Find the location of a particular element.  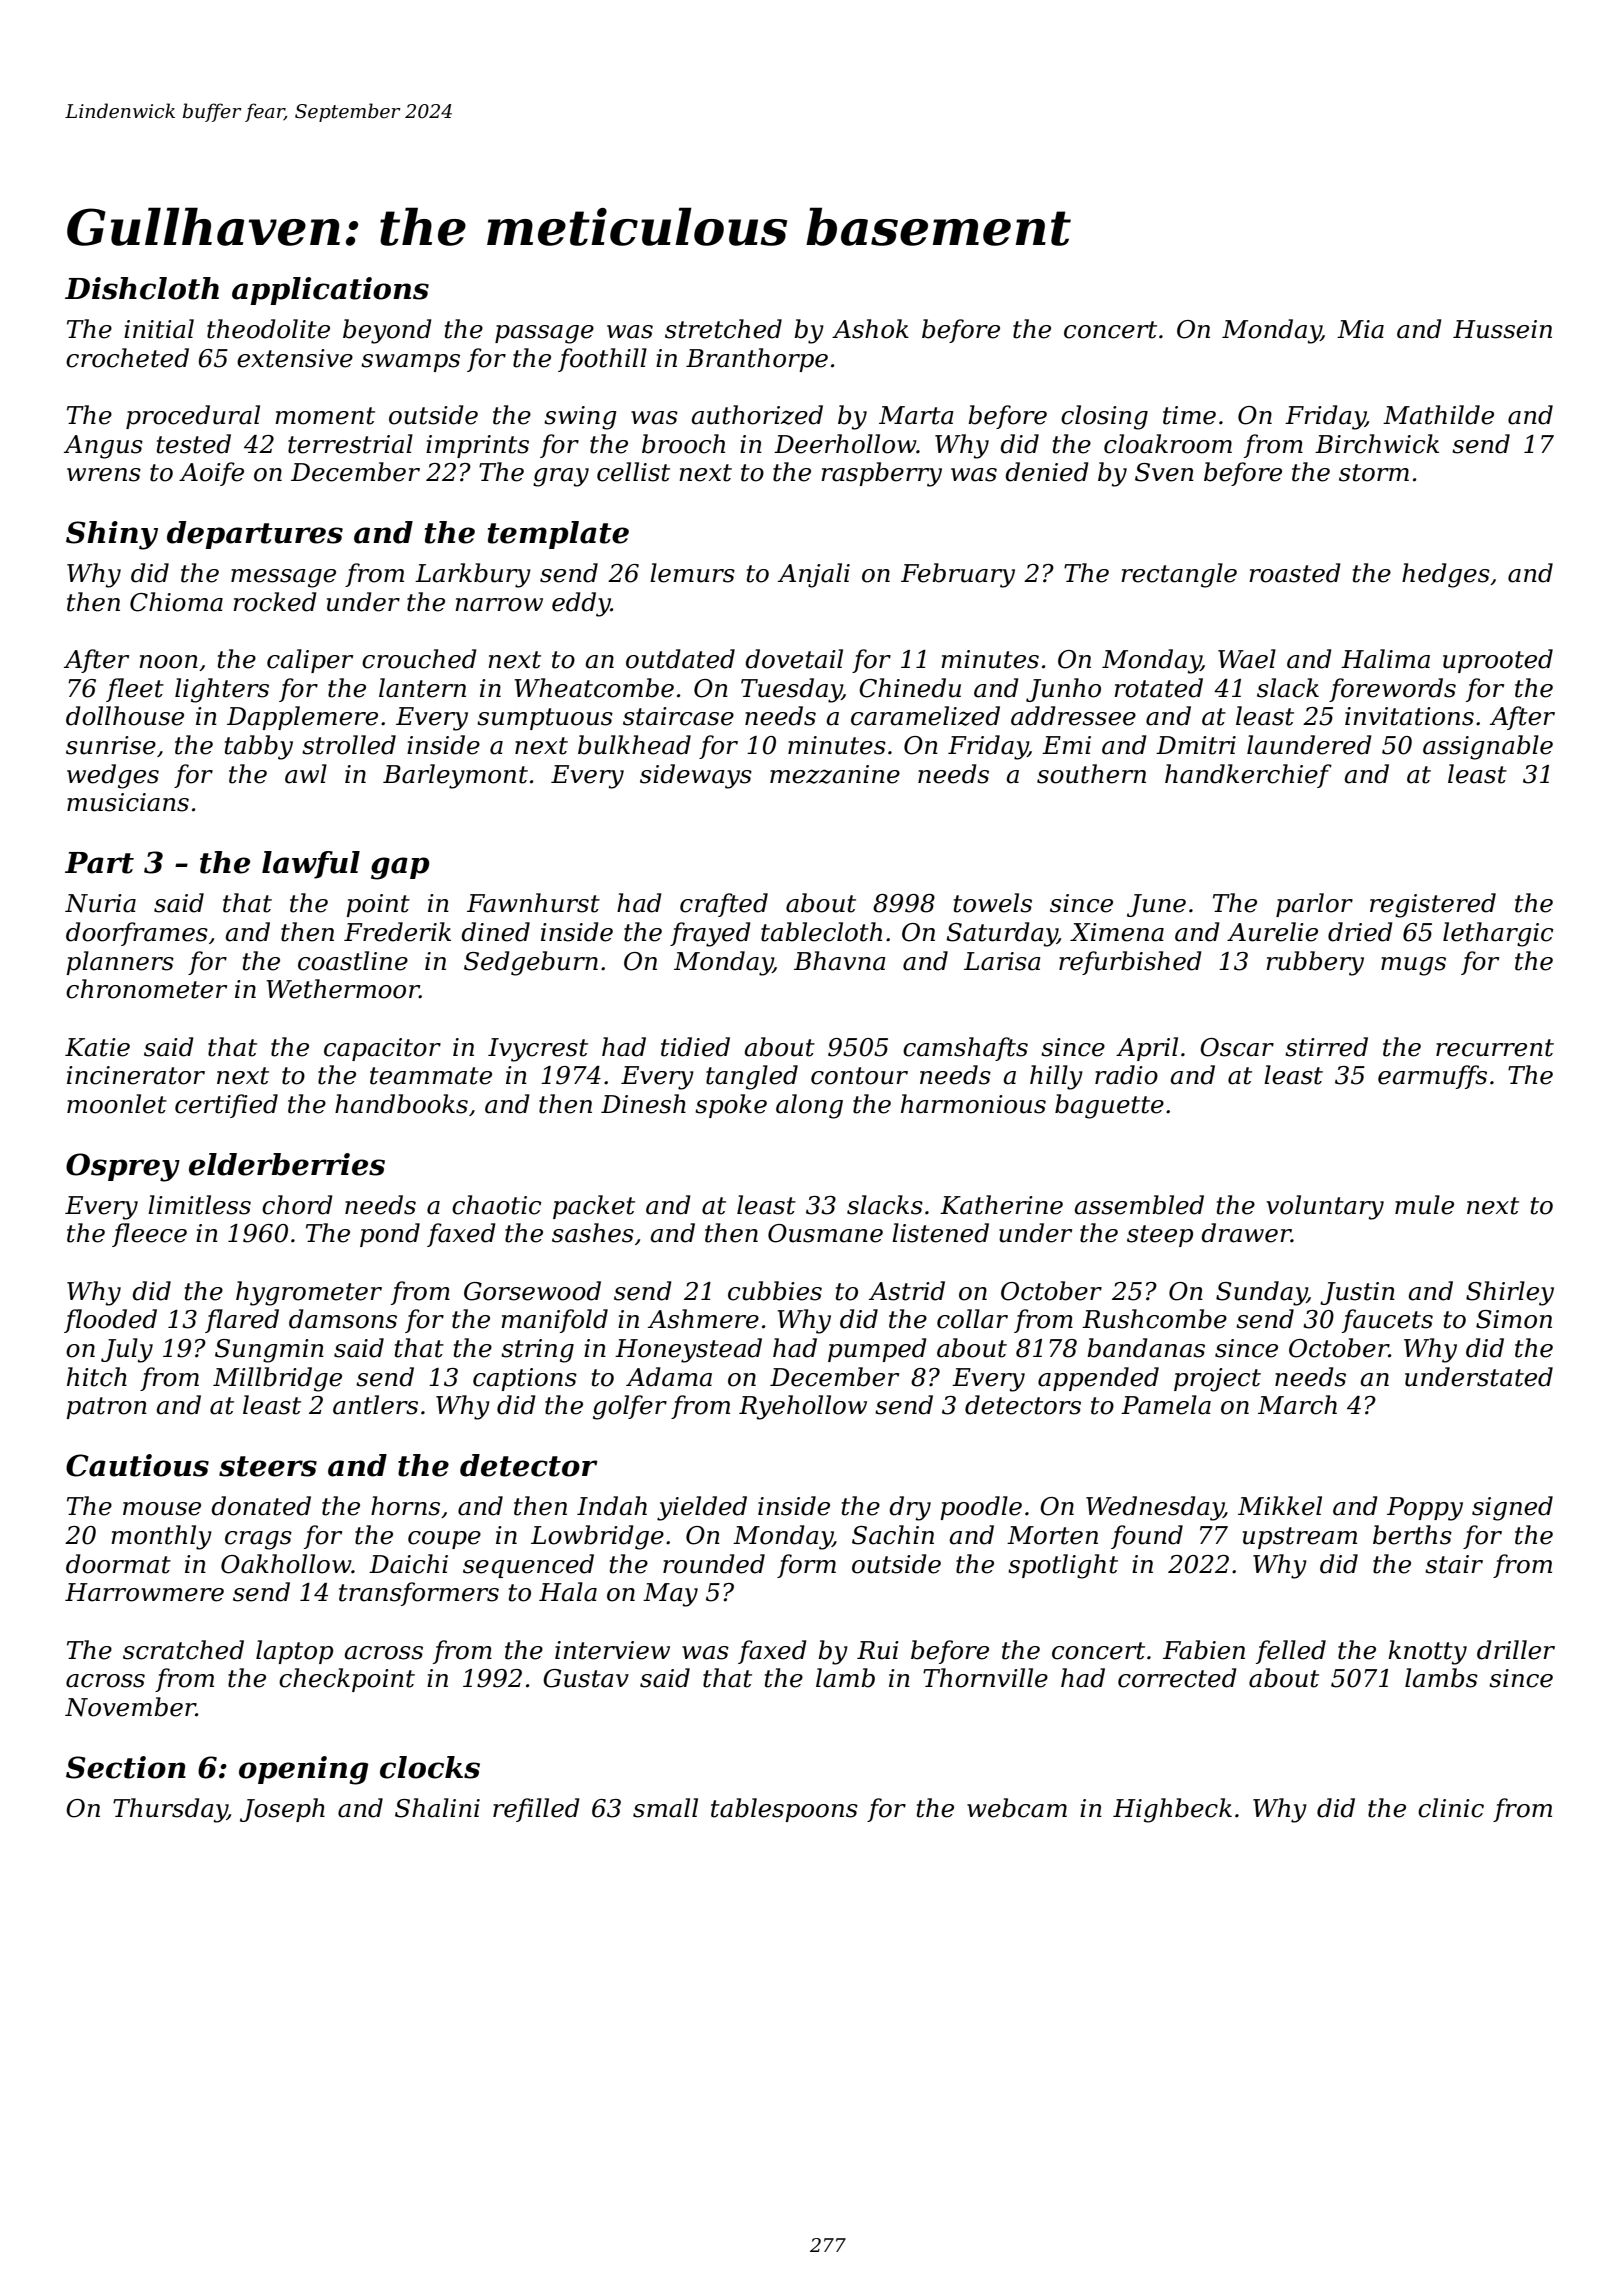

Branthorpe is located at coordinates (757, 360).
